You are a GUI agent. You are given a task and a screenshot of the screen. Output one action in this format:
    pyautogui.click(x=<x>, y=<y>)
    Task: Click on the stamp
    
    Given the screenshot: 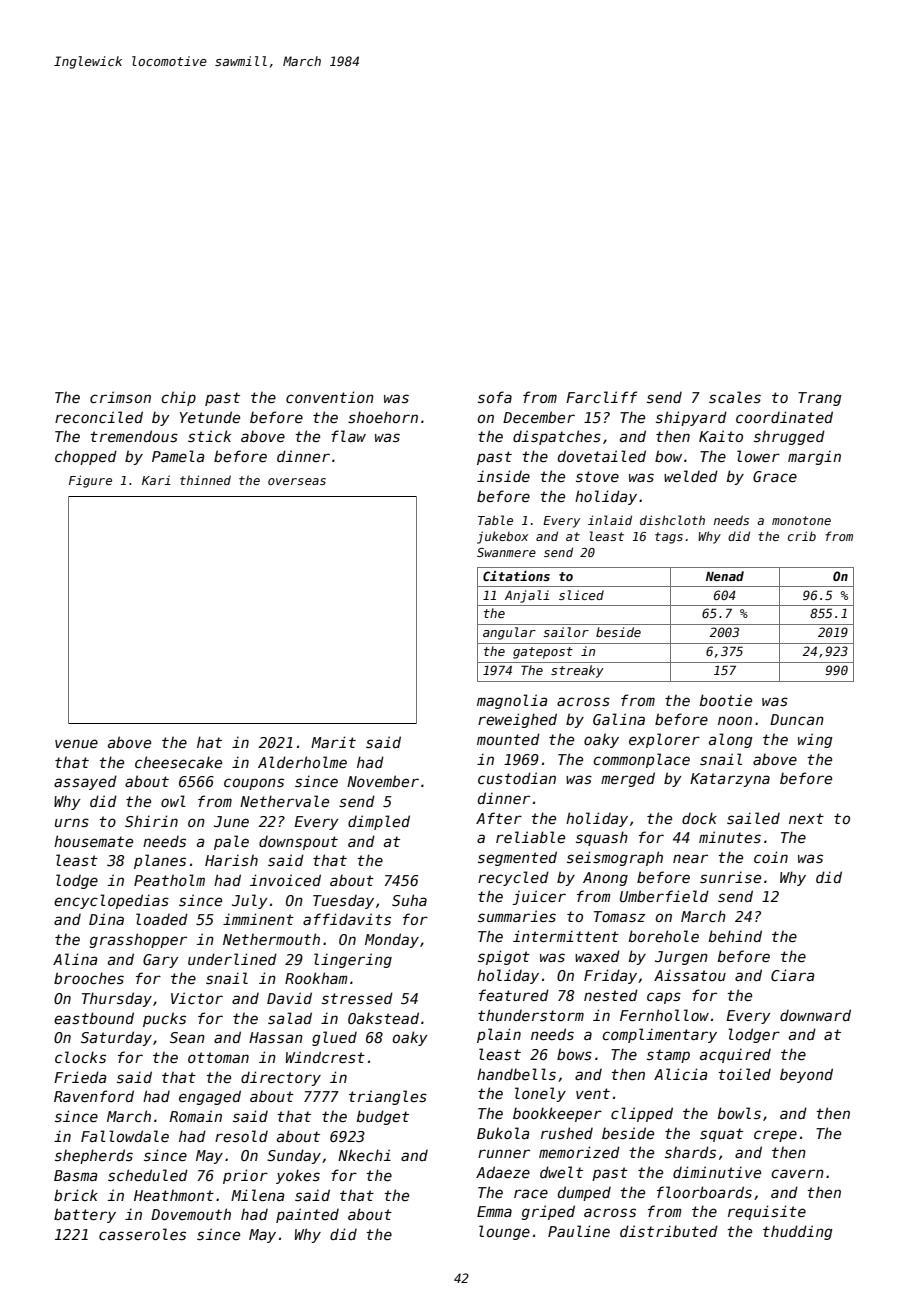 What is the action you would take?
    pyautogui.click(x=668, y=1056)
